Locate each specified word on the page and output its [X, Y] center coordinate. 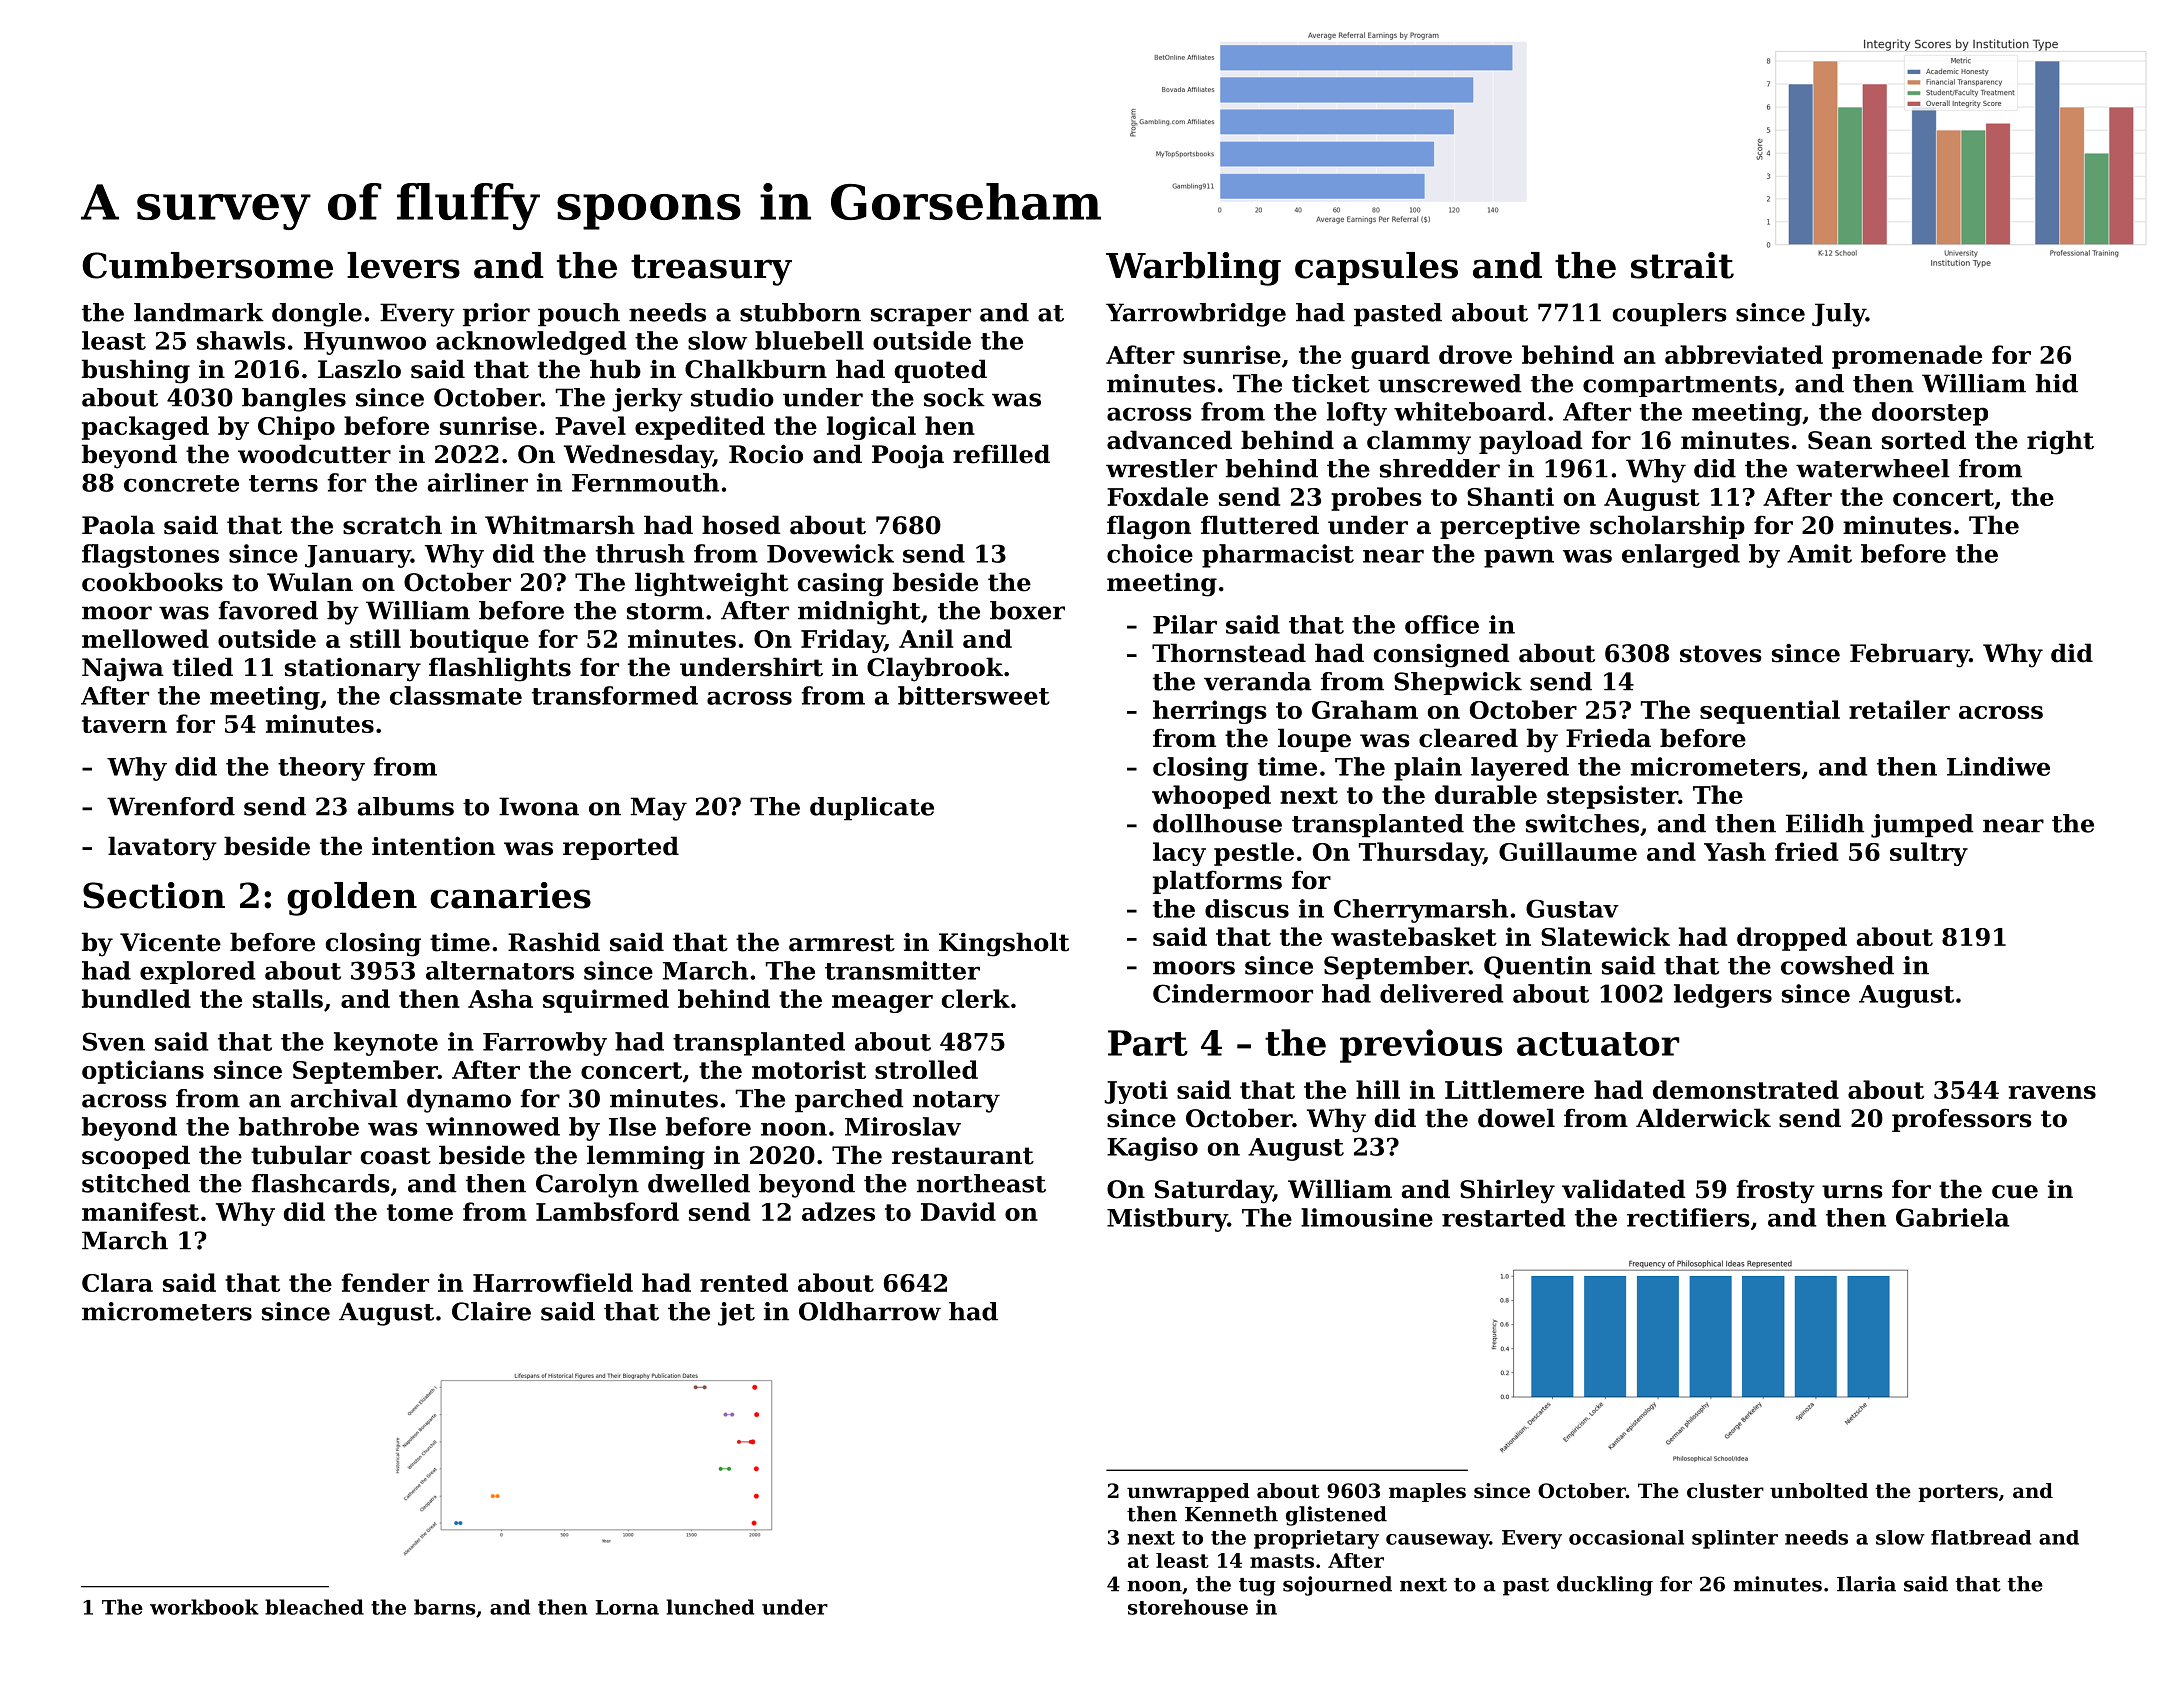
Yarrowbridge [1196, 315]
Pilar [1185, 624]
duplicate [872, 809]
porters [1958, 1493]
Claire [491, 1311]
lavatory [162, 848]
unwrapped [1188, 1492]
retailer [1899, 709]
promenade [1907, 357]
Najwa [123, 670]
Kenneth [1231, 1514]
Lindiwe [1998, 766]
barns [445, 1607]
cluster [1725, 1491]
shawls [241, 340]
